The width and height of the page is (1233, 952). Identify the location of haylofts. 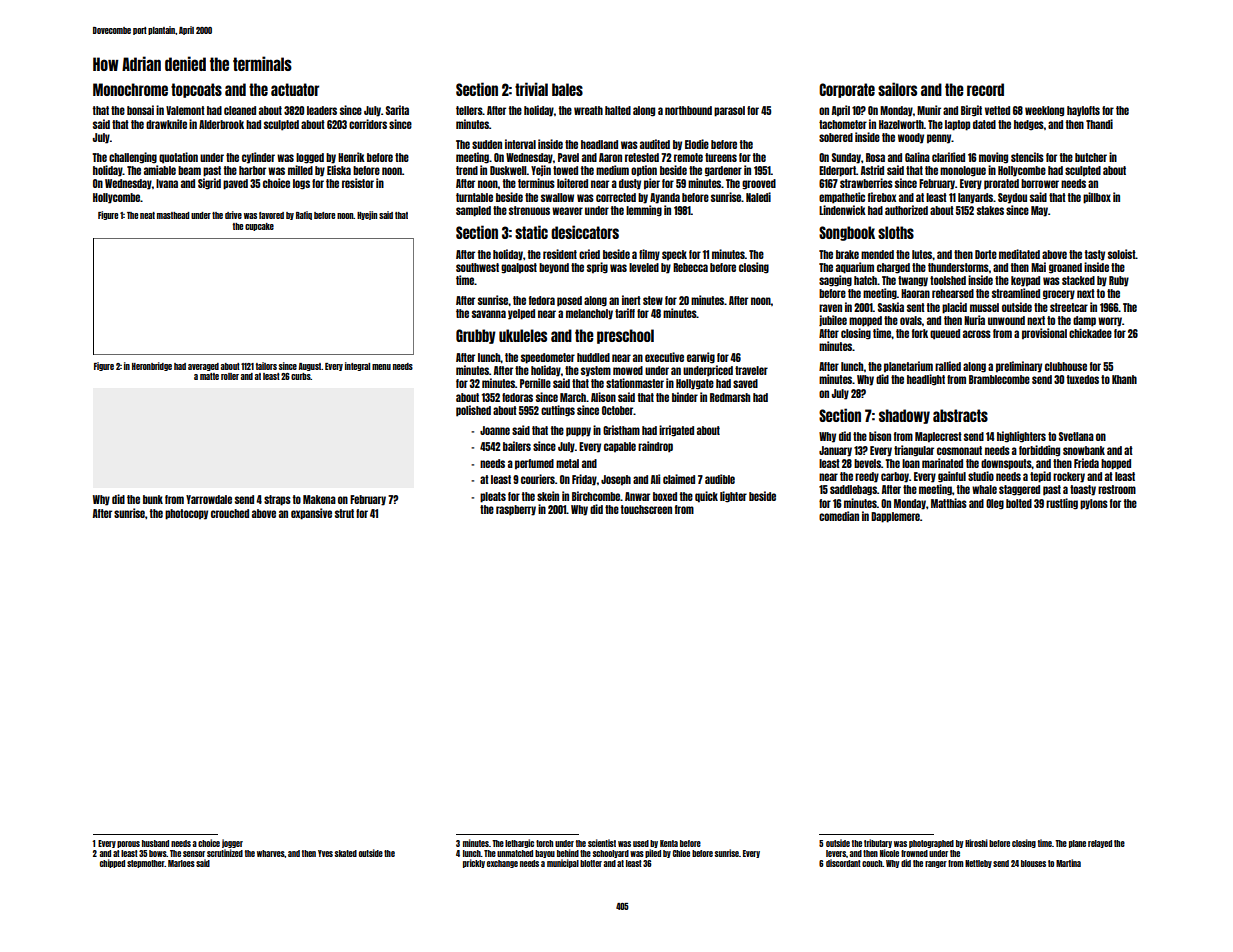
(1083, 111).
